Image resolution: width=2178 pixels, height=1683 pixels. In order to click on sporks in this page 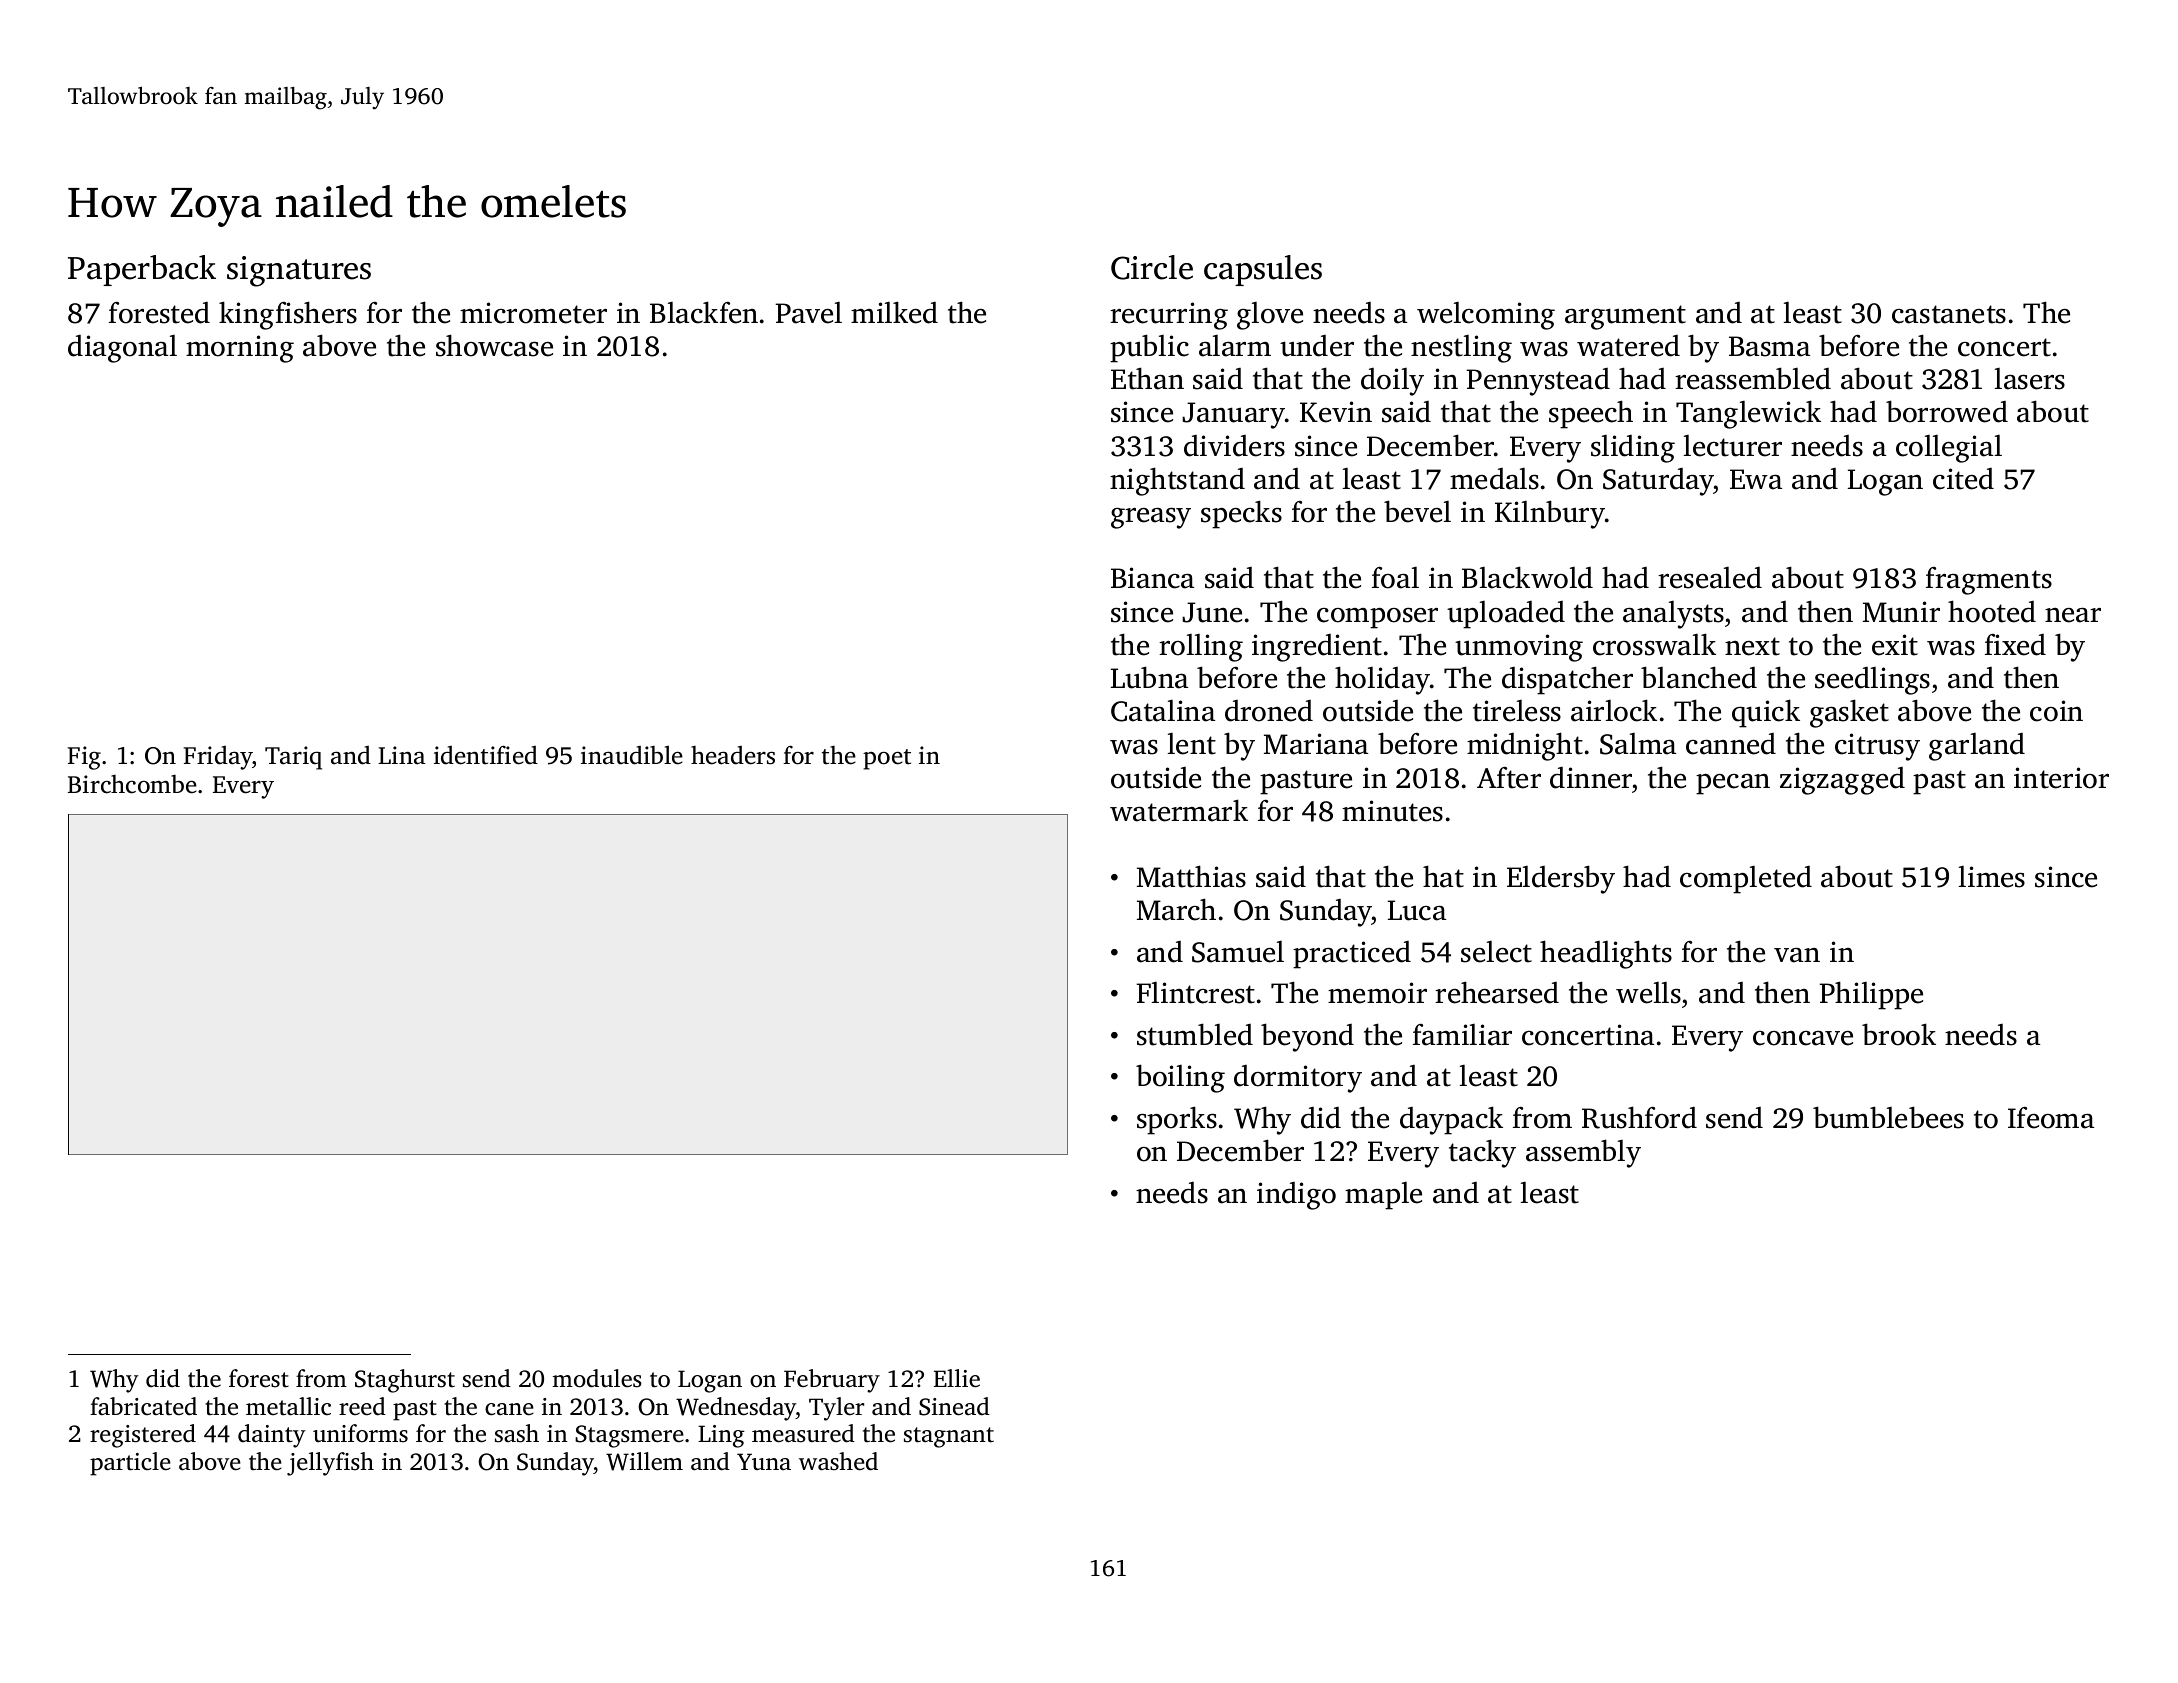, I will do `click(1177, 1120)`.
